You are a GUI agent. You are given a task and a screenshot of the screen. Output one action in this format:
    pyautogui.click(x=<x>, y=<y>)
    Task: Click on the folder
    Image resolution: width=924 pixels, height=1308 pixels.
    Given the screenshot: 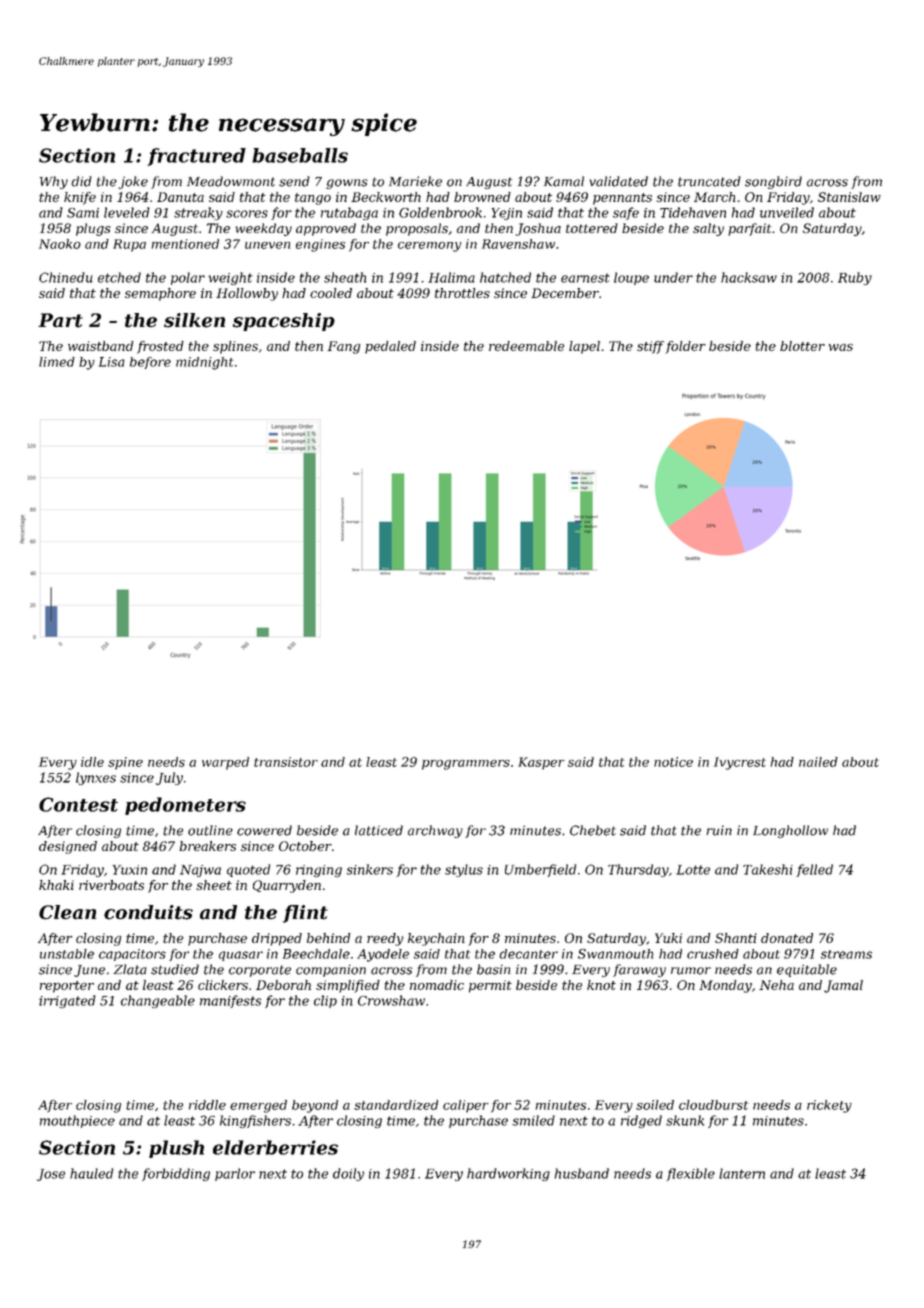 What is the action you would take?
    pyautogui.click(x=685, y=347)
